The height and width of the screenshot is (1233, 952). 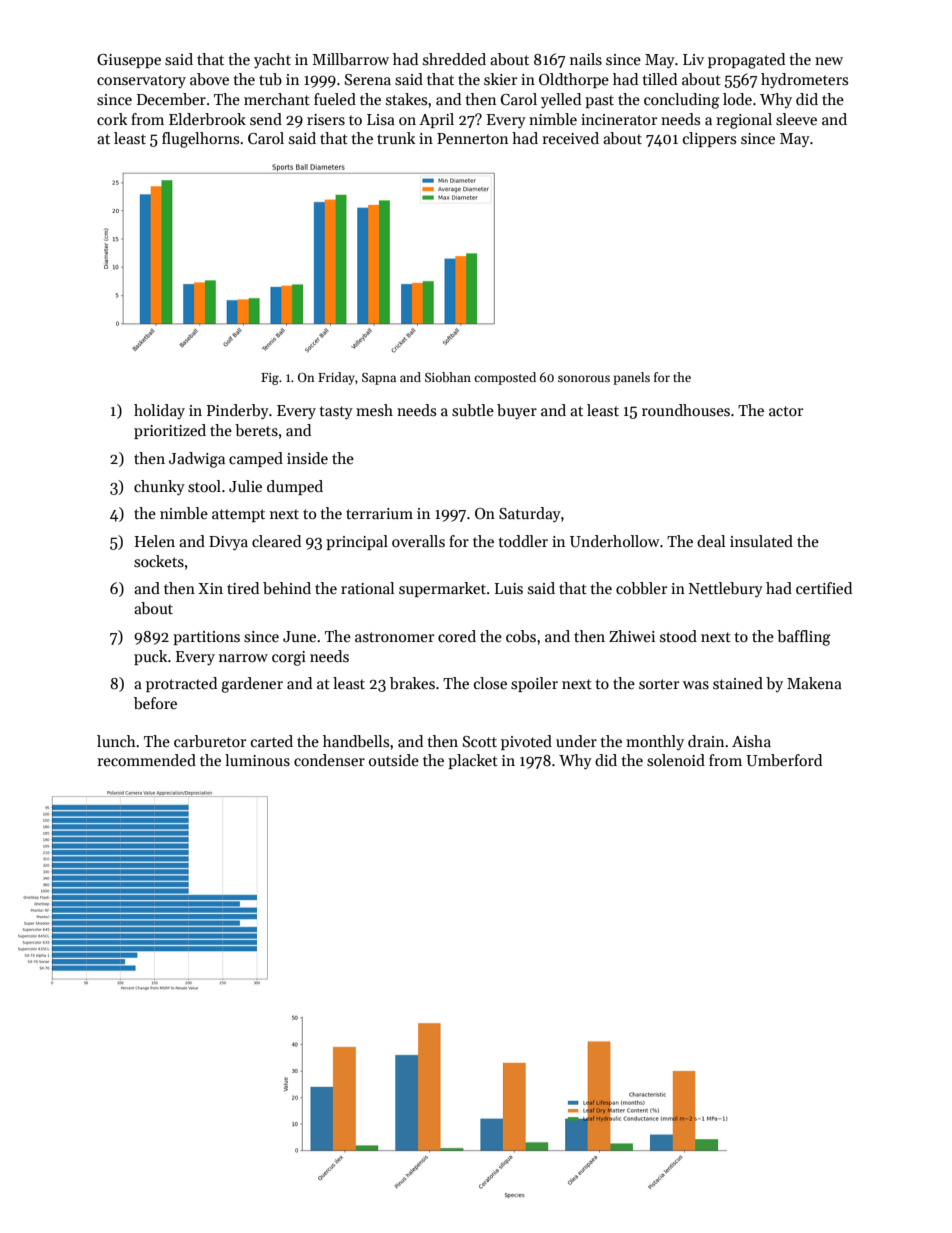 I want to click on overalls, so click(x=418, y=541).
